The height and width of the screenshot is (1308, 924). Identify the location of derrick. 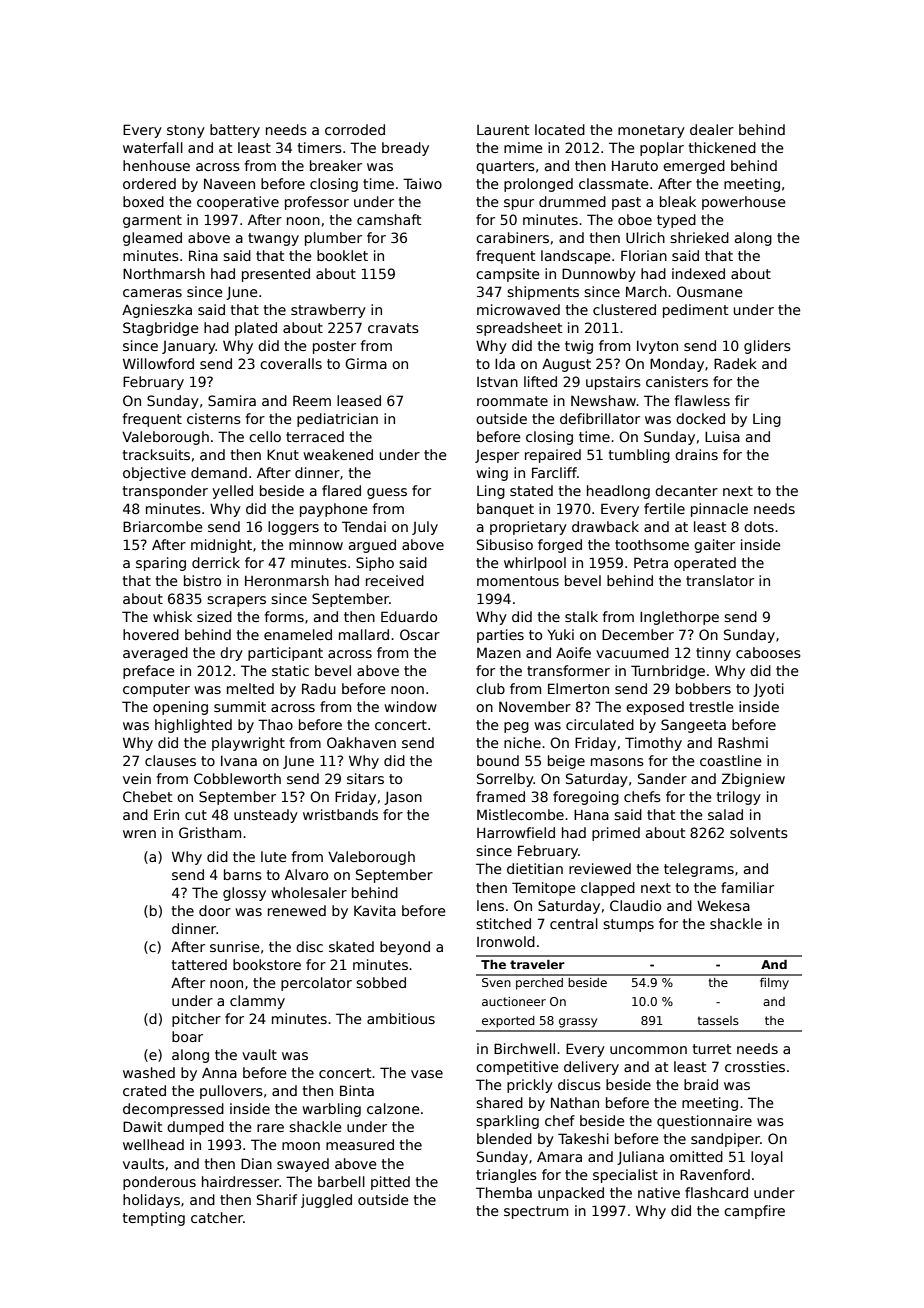
(216, 562).
